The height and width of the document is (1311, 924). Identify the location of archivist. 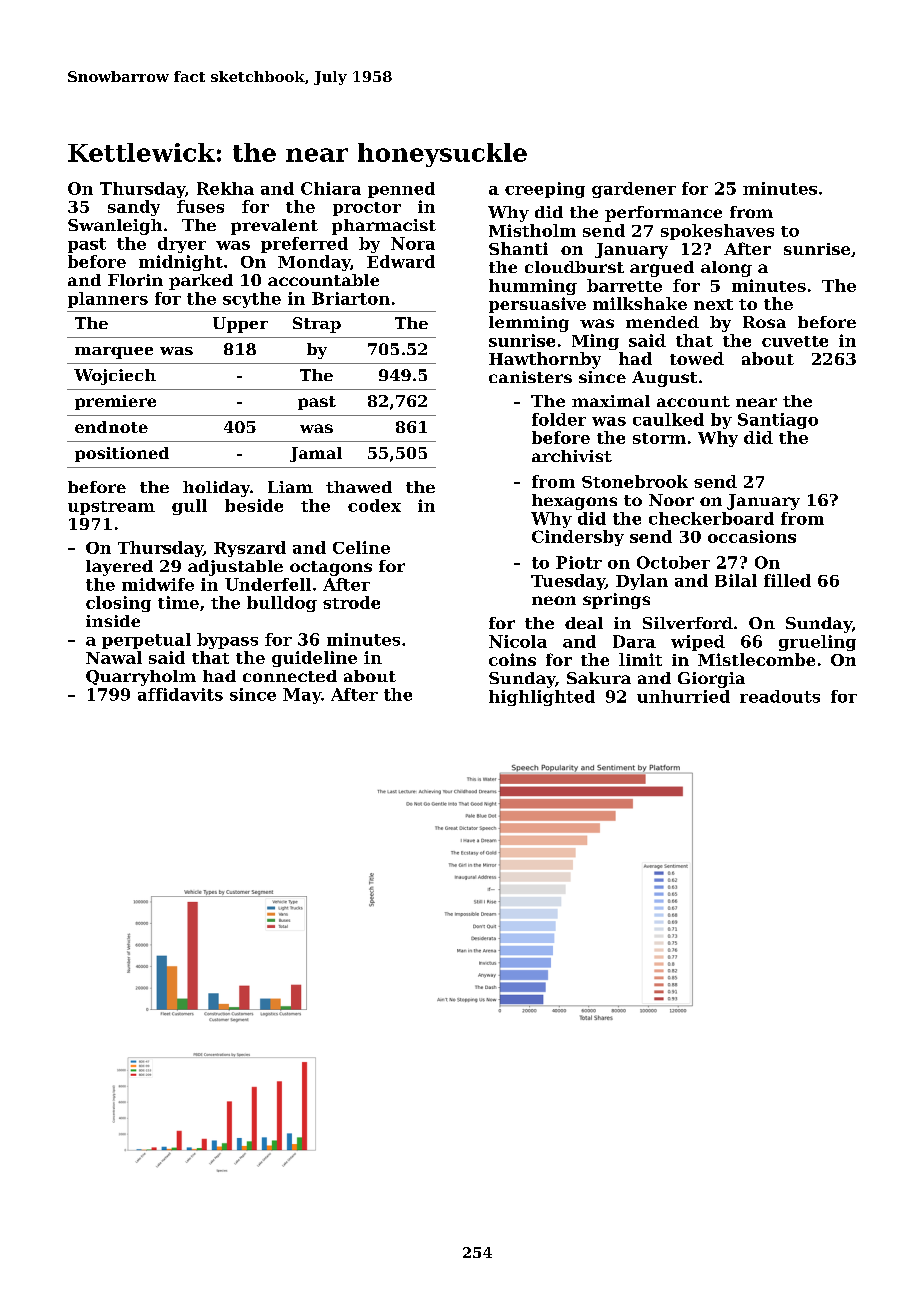
(572, 456).
